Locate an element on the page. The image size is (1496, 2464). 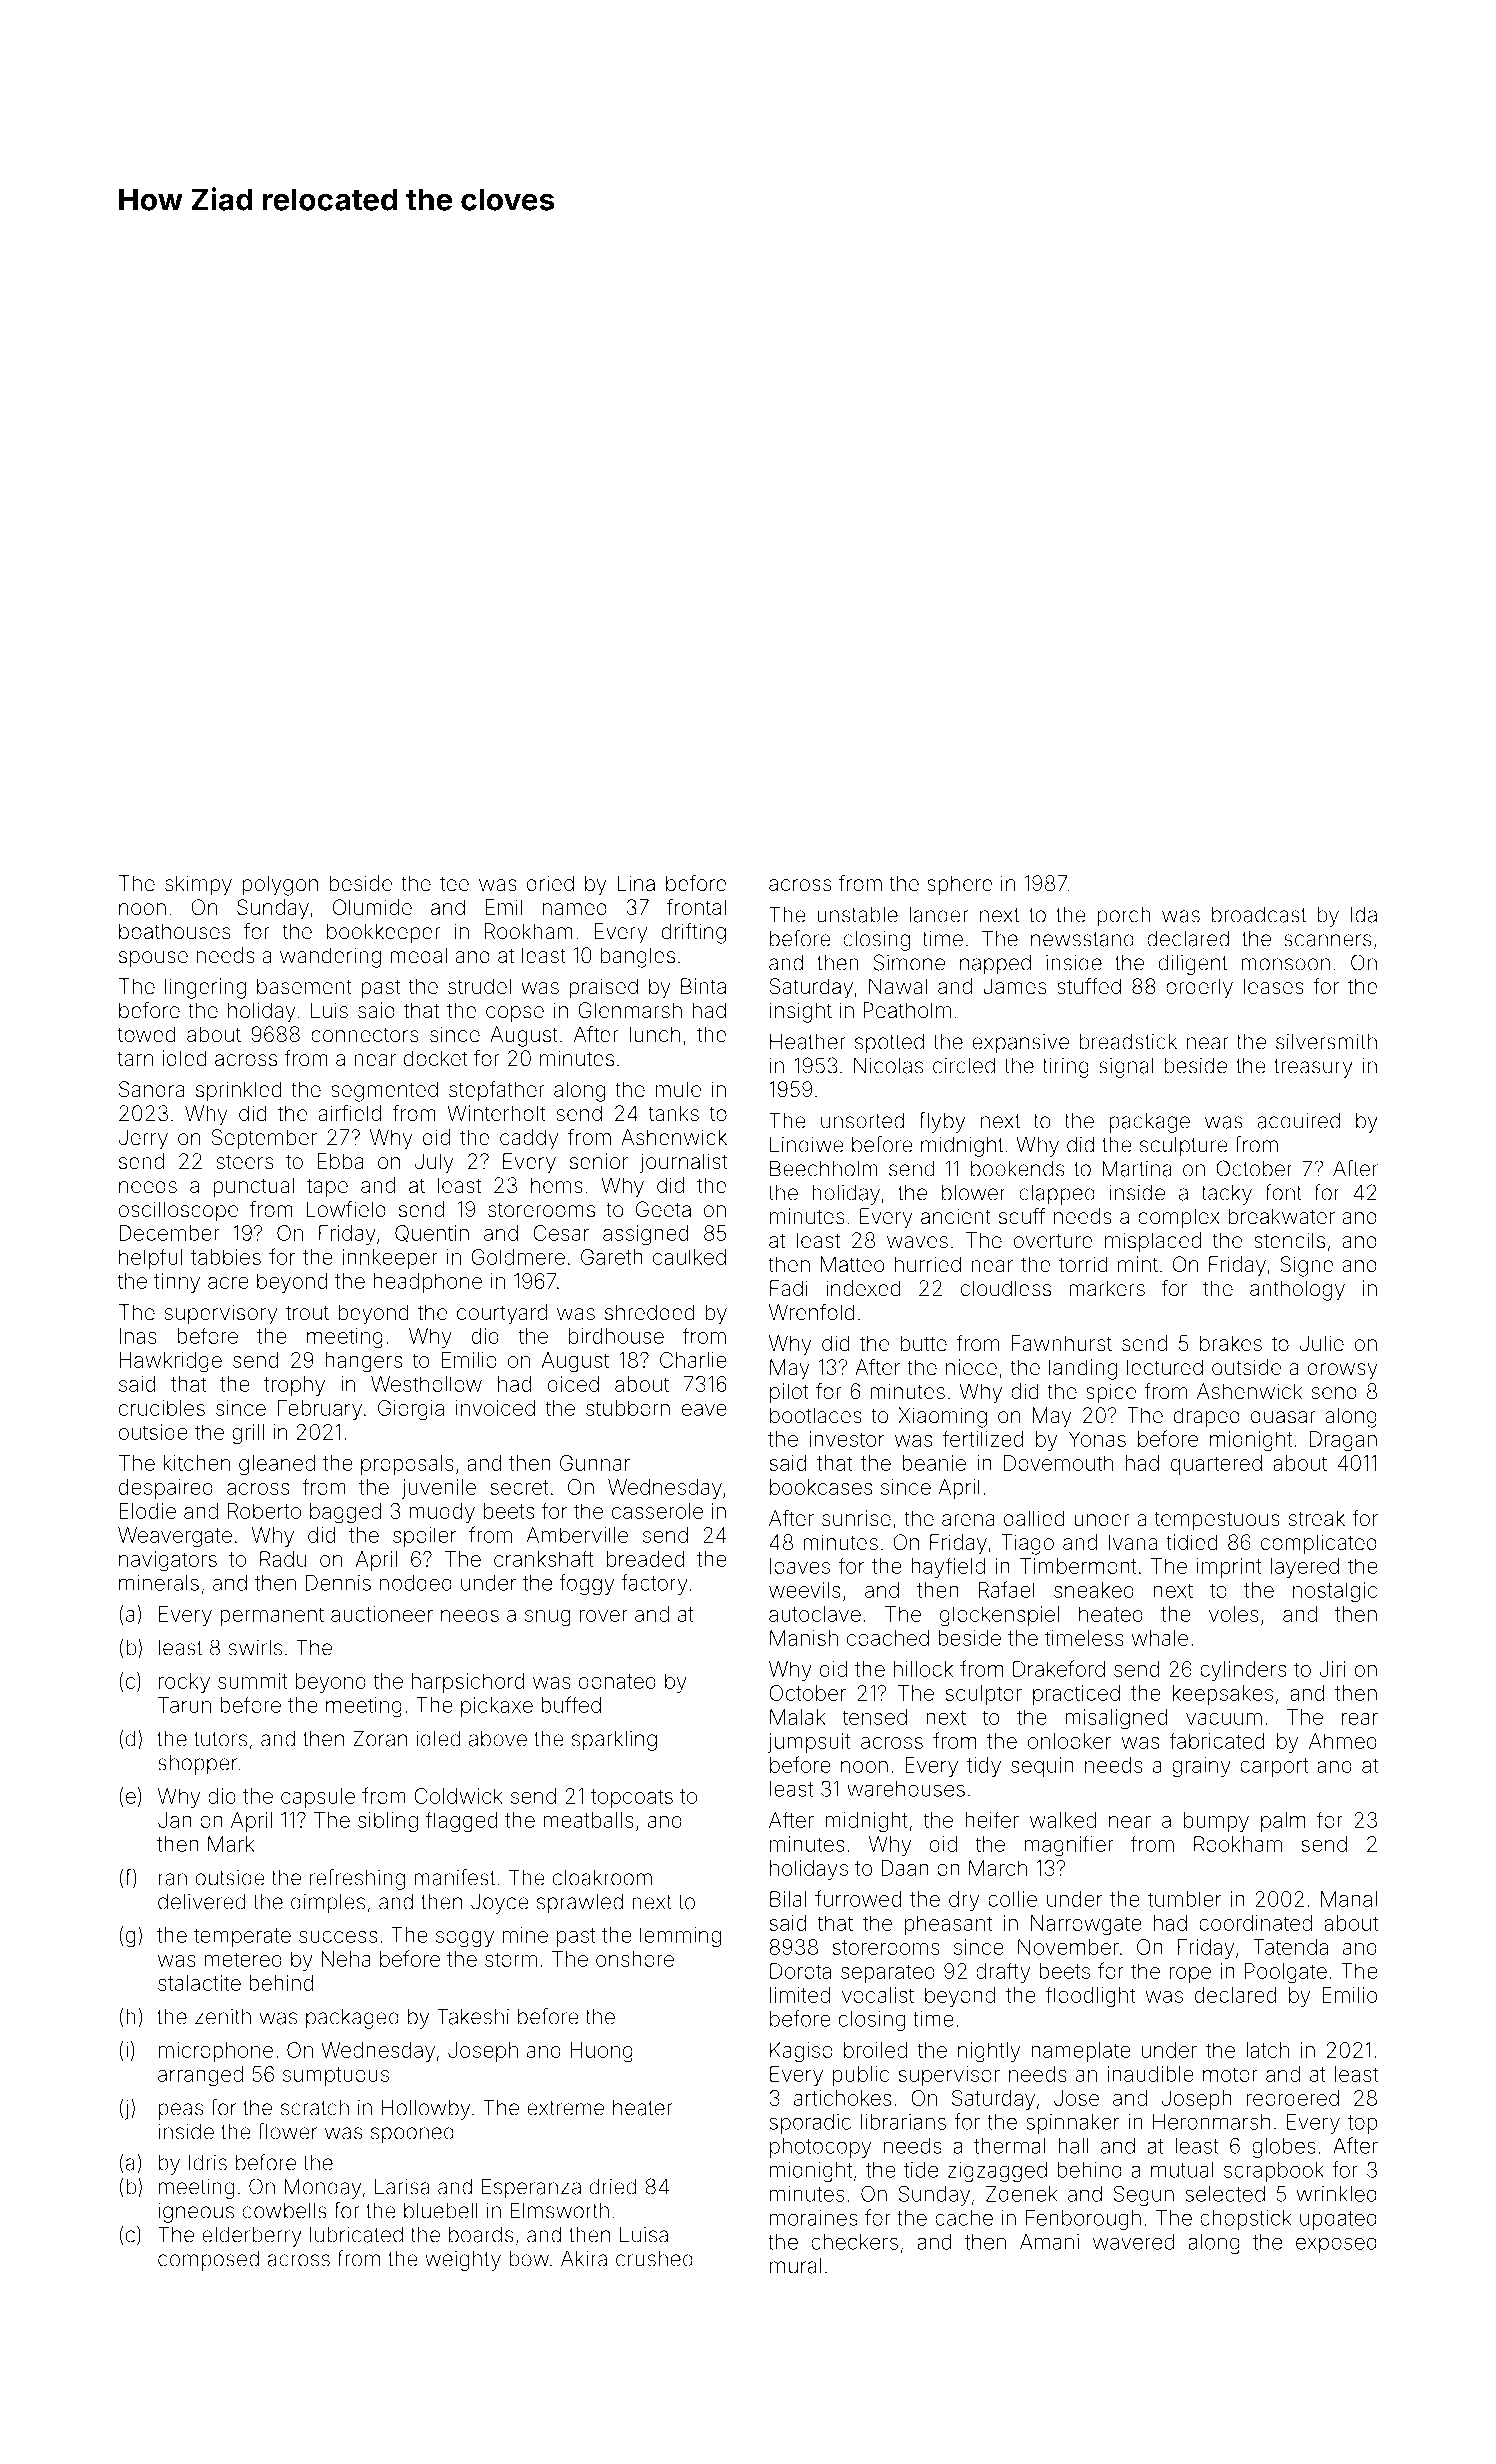
porch is located at coordinates (1124, 917).
